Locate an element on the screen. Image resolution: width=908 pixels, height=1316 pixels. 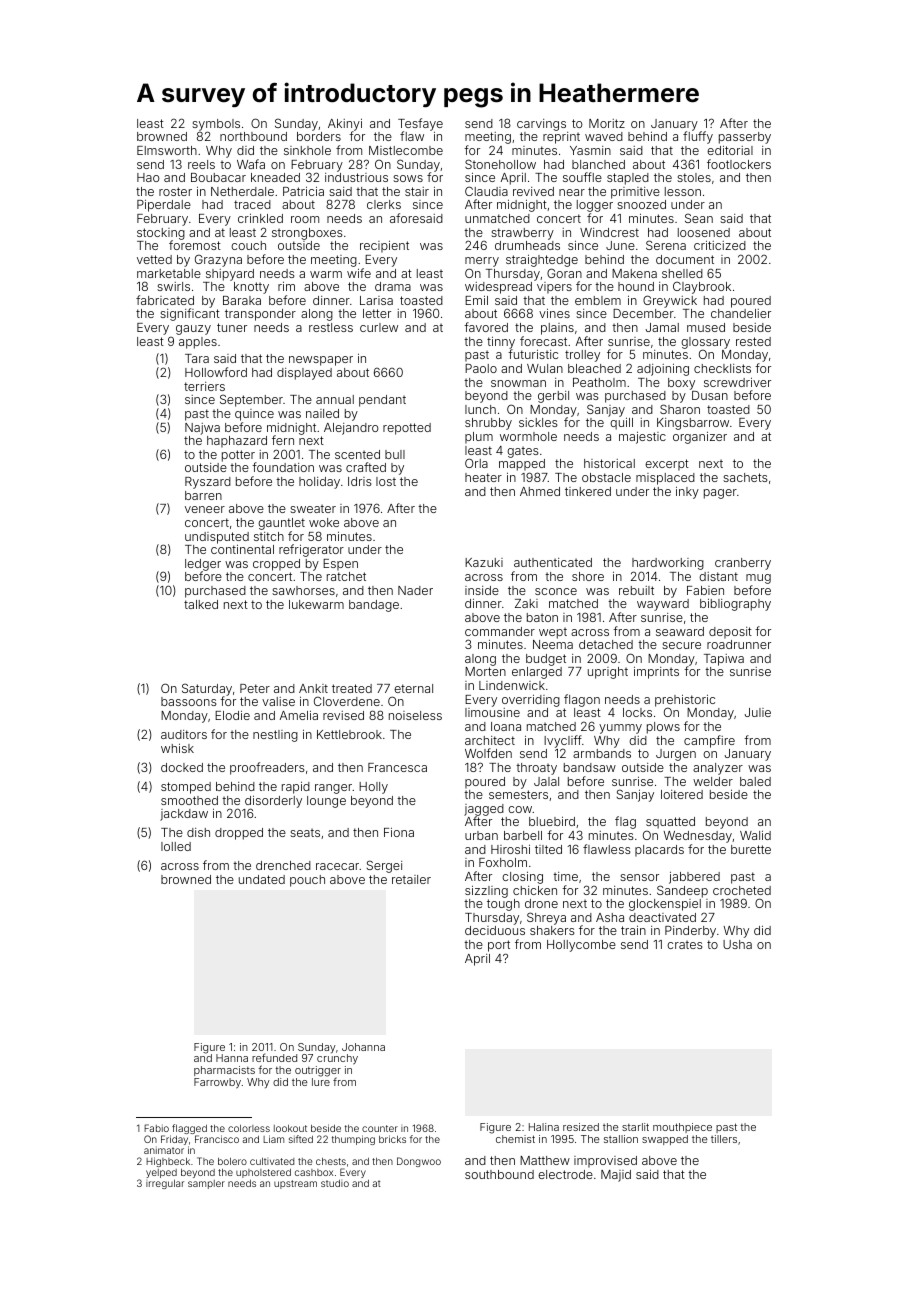
refunded is located at coordinates (274, 1057).
